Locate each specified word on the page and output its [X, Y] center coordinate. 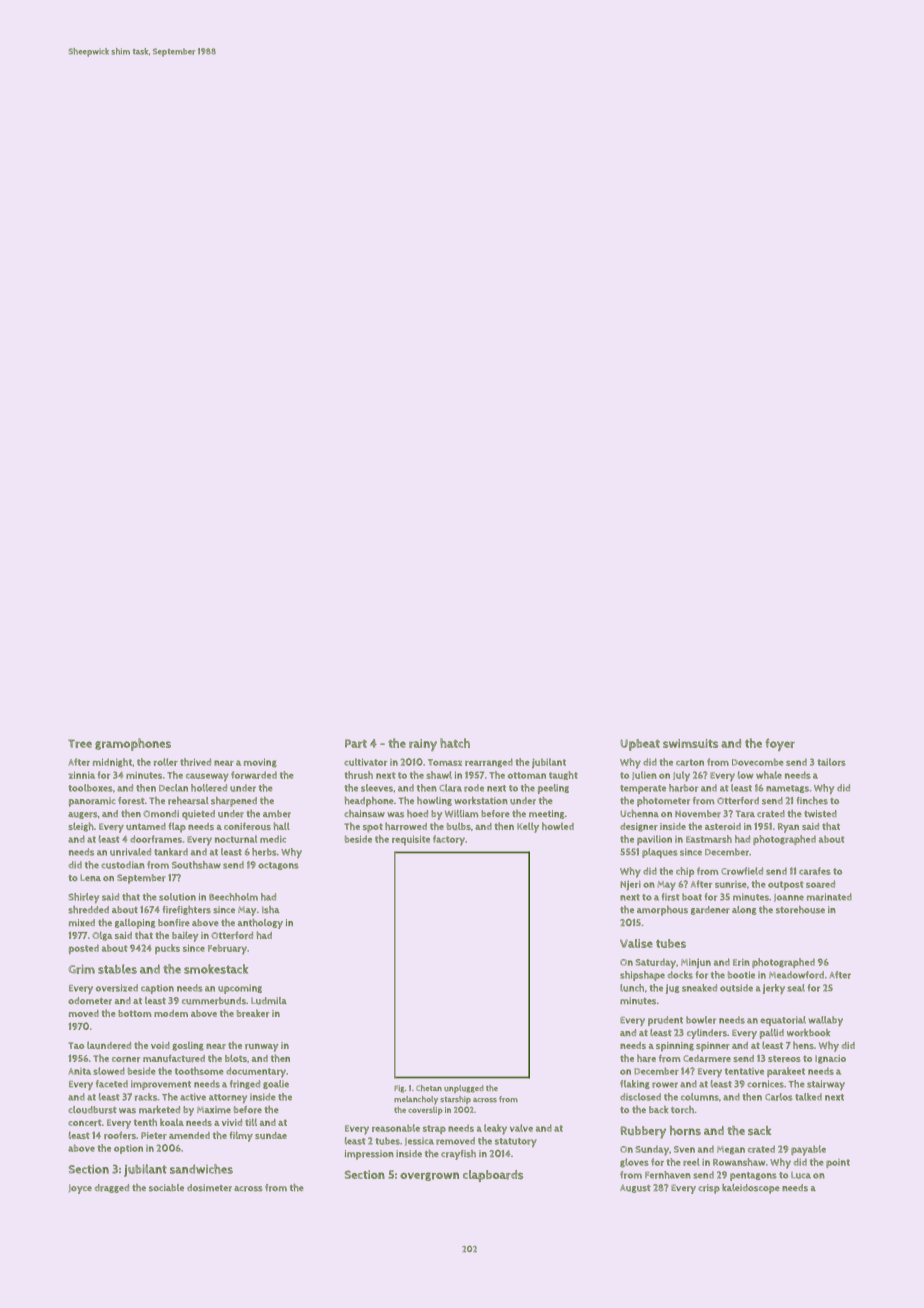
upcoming [240, 989]
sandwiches [201, 1169]
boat [692, 897]
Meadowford [796, 975]
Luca [801, 1175]
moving [260, 763]
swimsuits [690, 743]
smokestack [216, 969]
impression [369, 1155]
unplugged [464, 1089]
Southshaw [196, 865]
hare [646, 1058]
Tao [76, 1045]
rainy [423, 745]
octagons [278, 866]
